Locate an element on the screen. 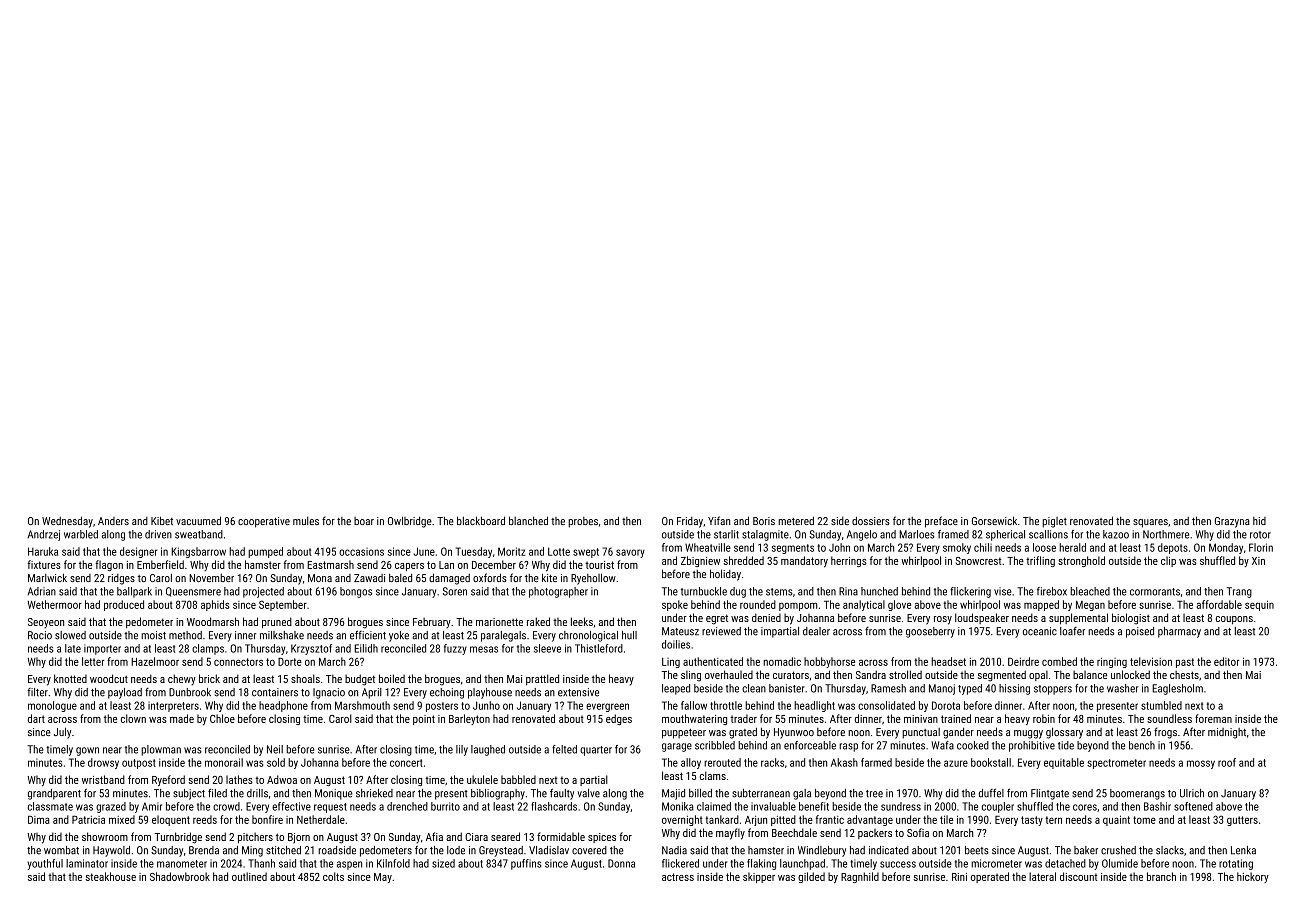 This screenshot has width=1308, height=924. Patricia is located at coordinates (88, 819).
